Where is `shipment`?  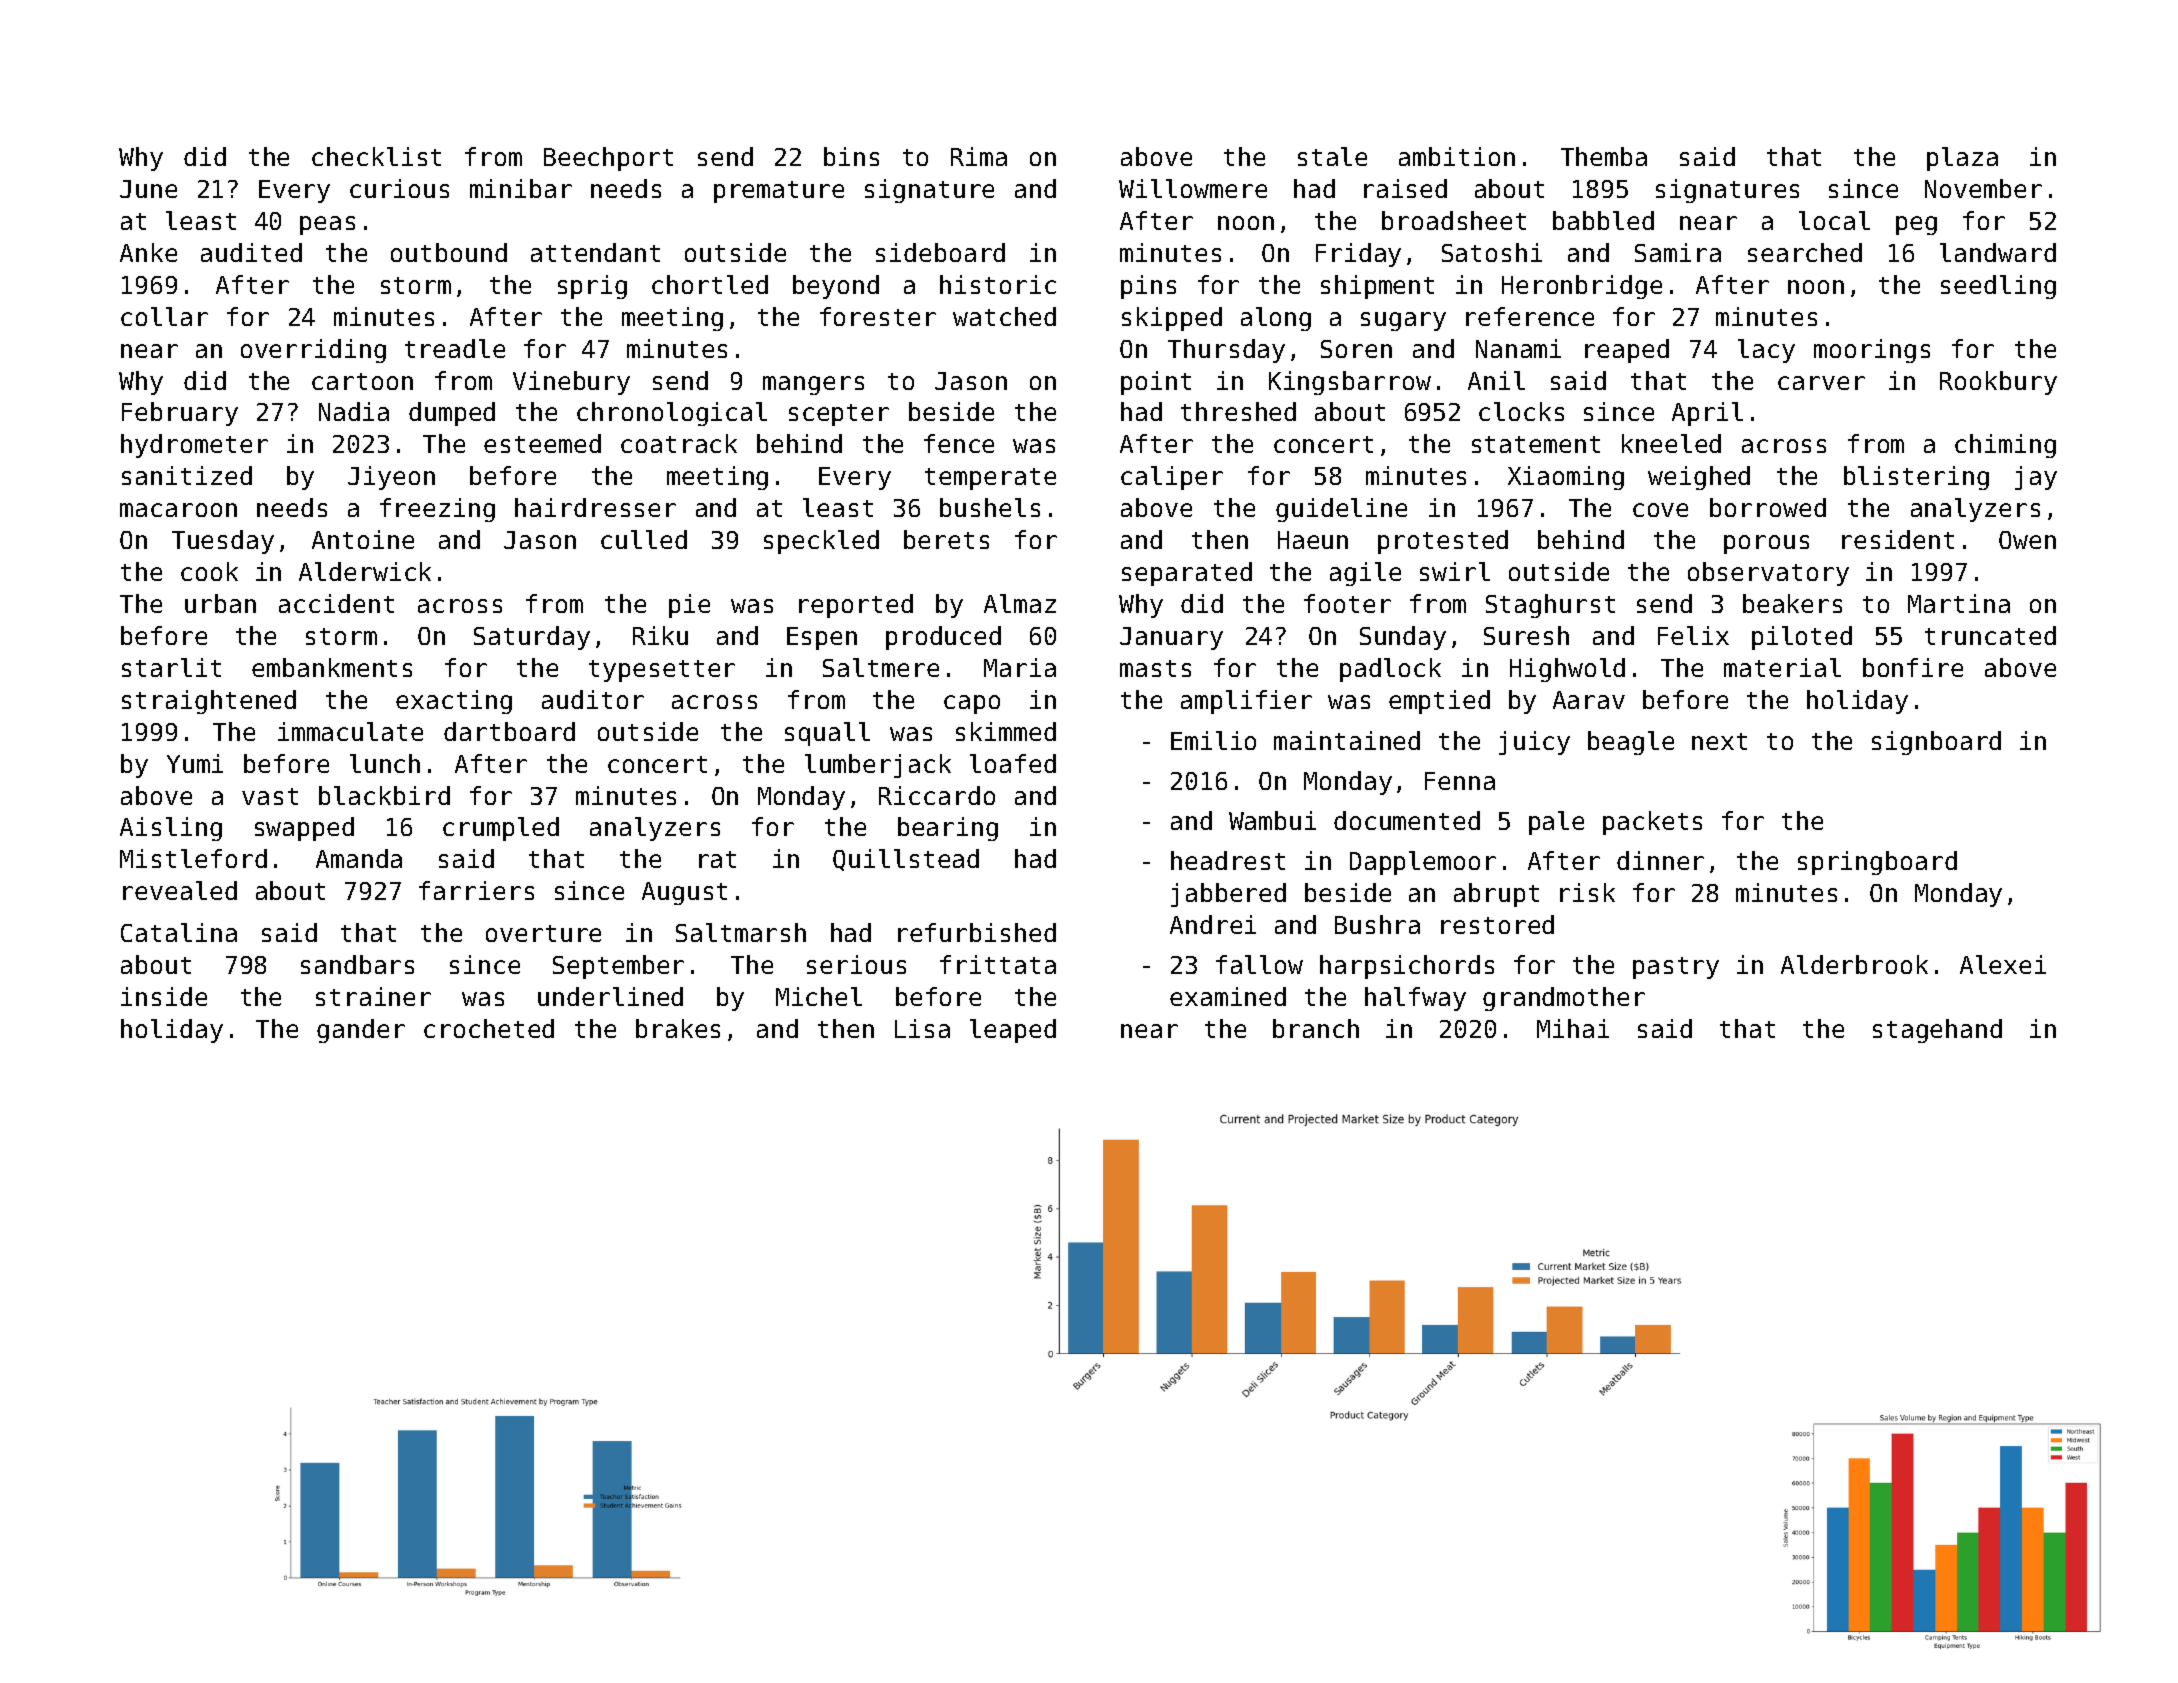 shipment is located at coordinates (1377, 287).
